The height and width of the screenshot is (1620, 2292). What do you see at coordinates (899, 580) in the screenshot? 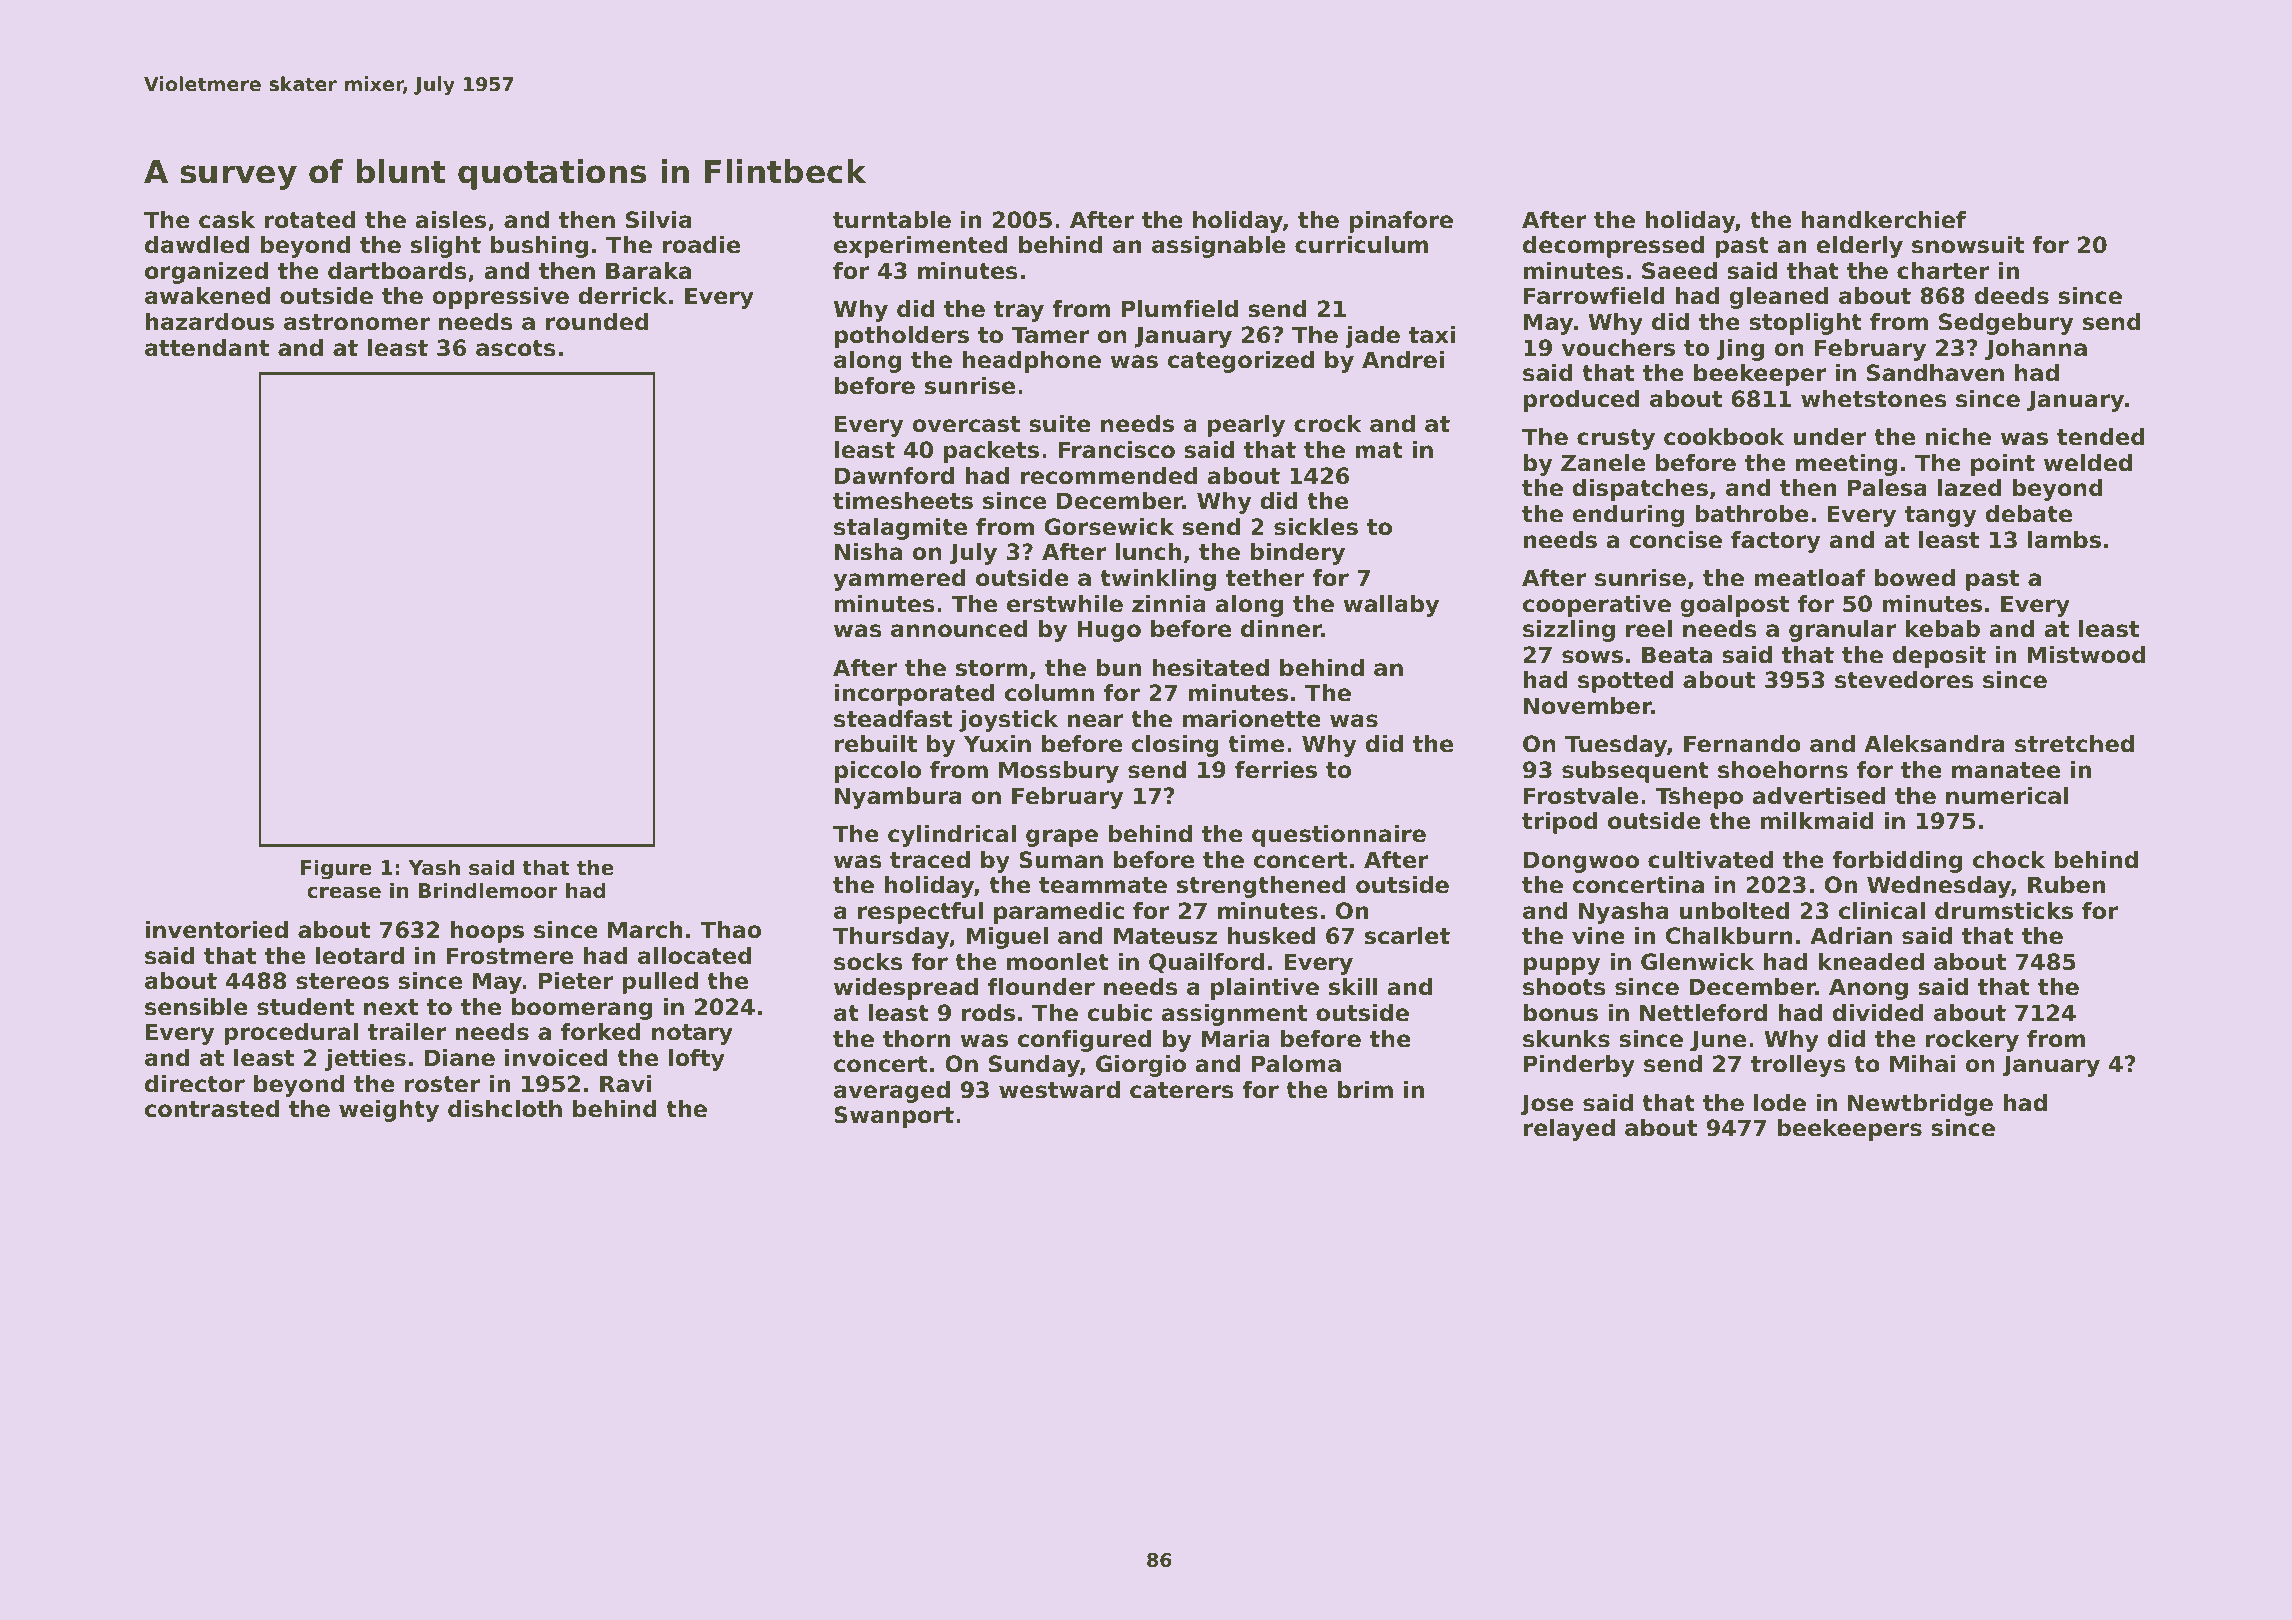
I see `yammered` at bounding box center [899, 580].
